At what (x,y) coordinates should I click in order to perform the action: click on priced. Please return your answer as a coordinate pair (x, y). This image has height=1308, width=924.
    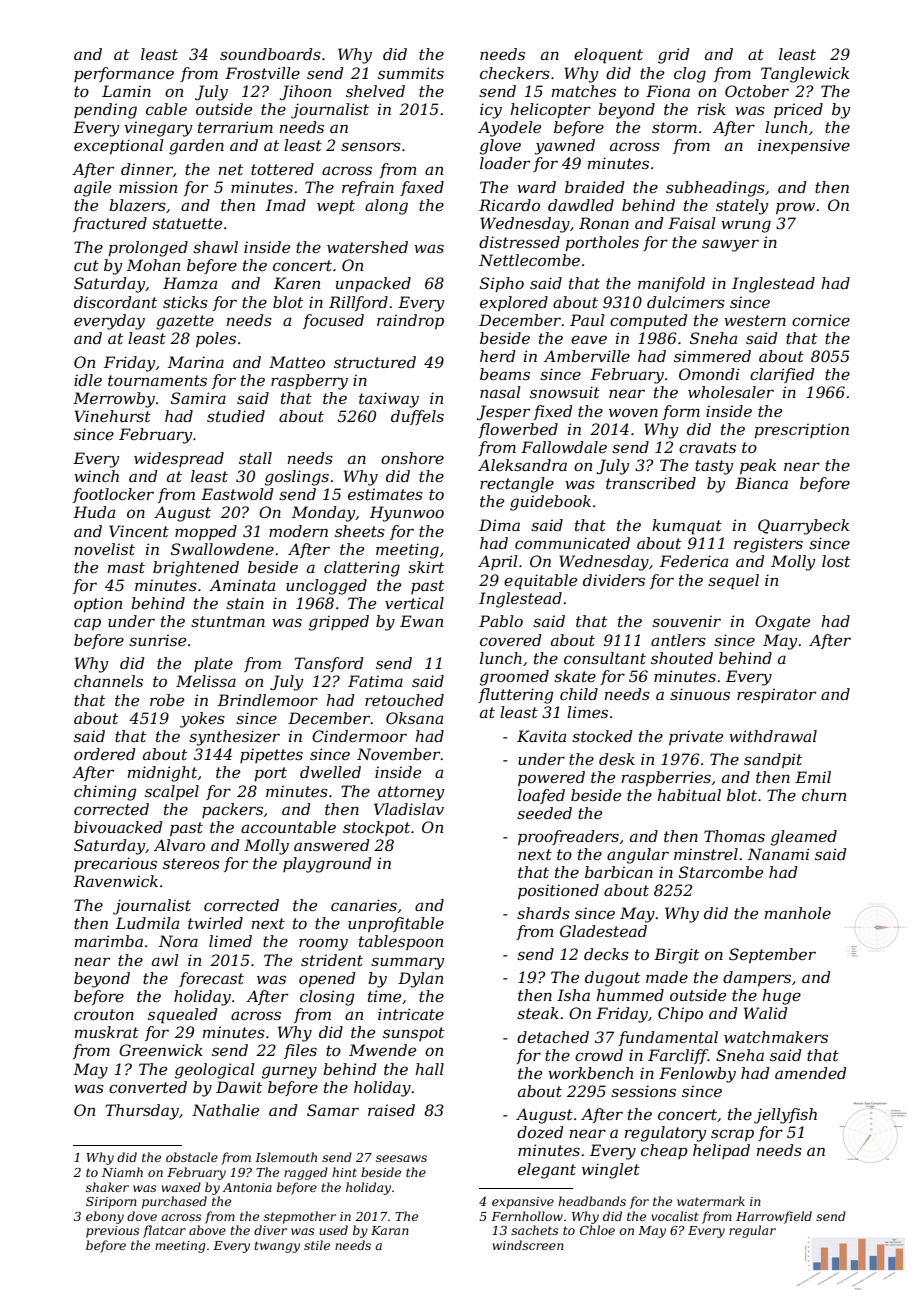
    Looking at the image, I should click on (798, 110).
